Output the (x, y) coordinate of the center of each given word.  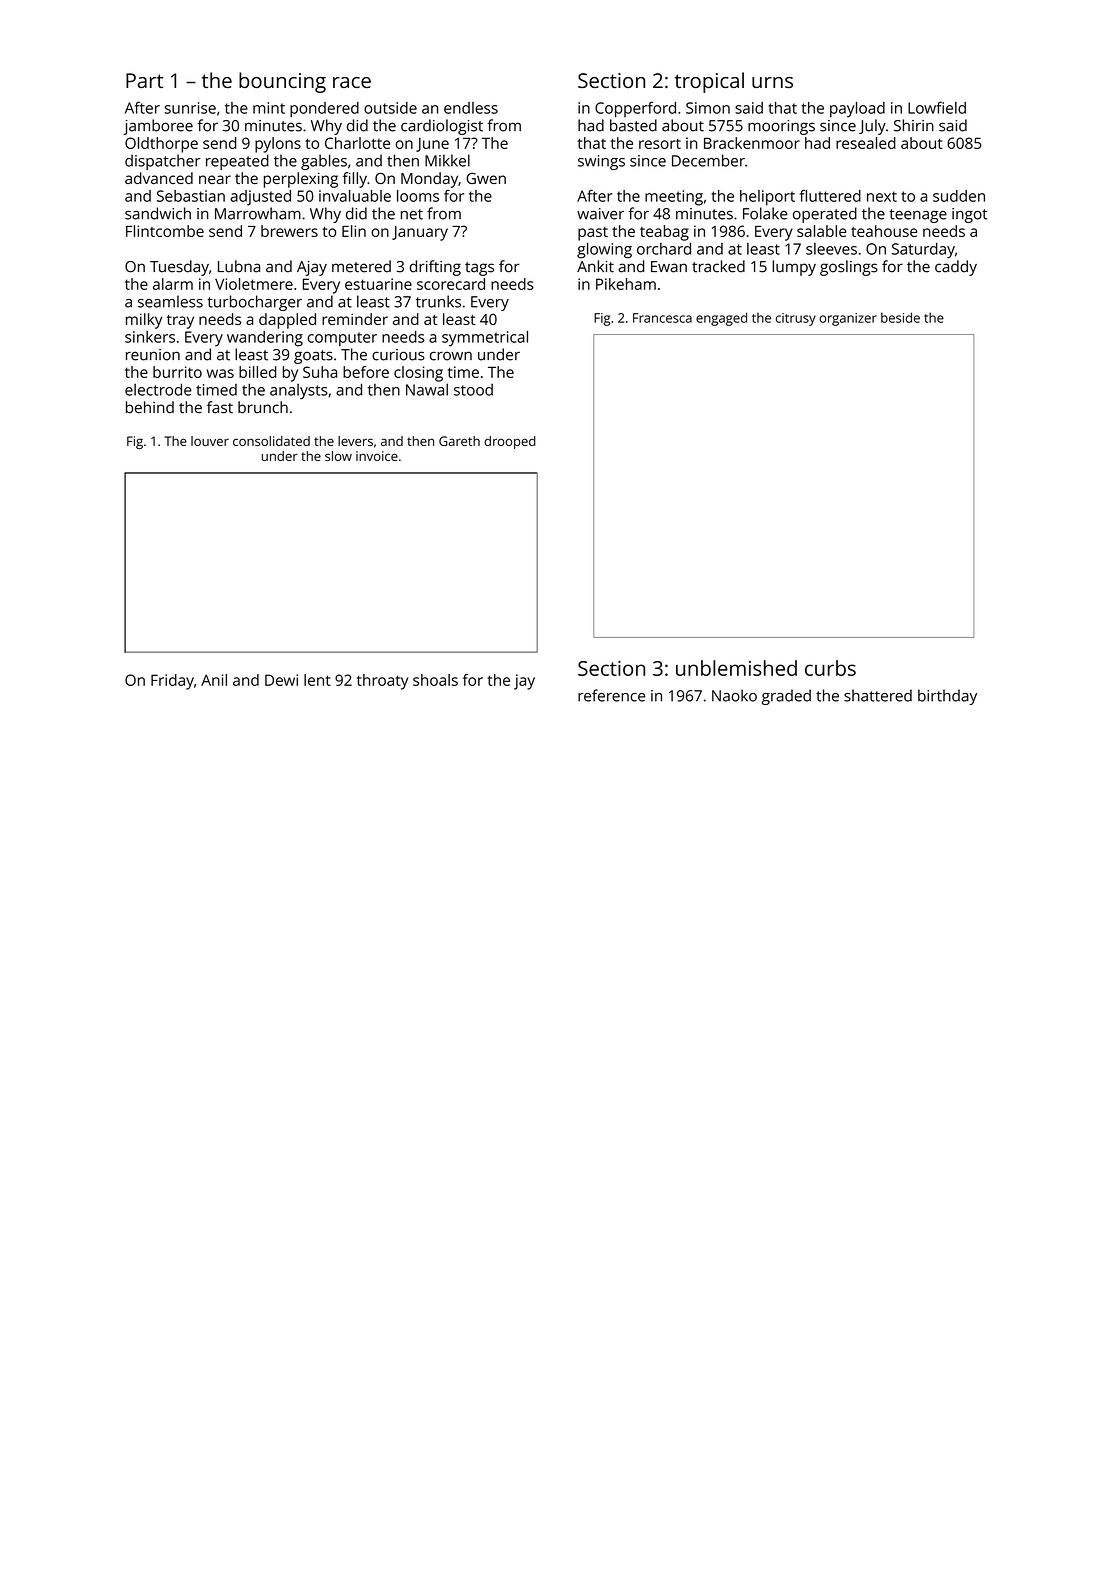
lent (317, 680)
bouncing (282, 82)
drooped (510, 442)
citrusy (796, 319)
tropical (709, 82)
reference (611, 695)
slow (338, 456)
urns (772, 82)
